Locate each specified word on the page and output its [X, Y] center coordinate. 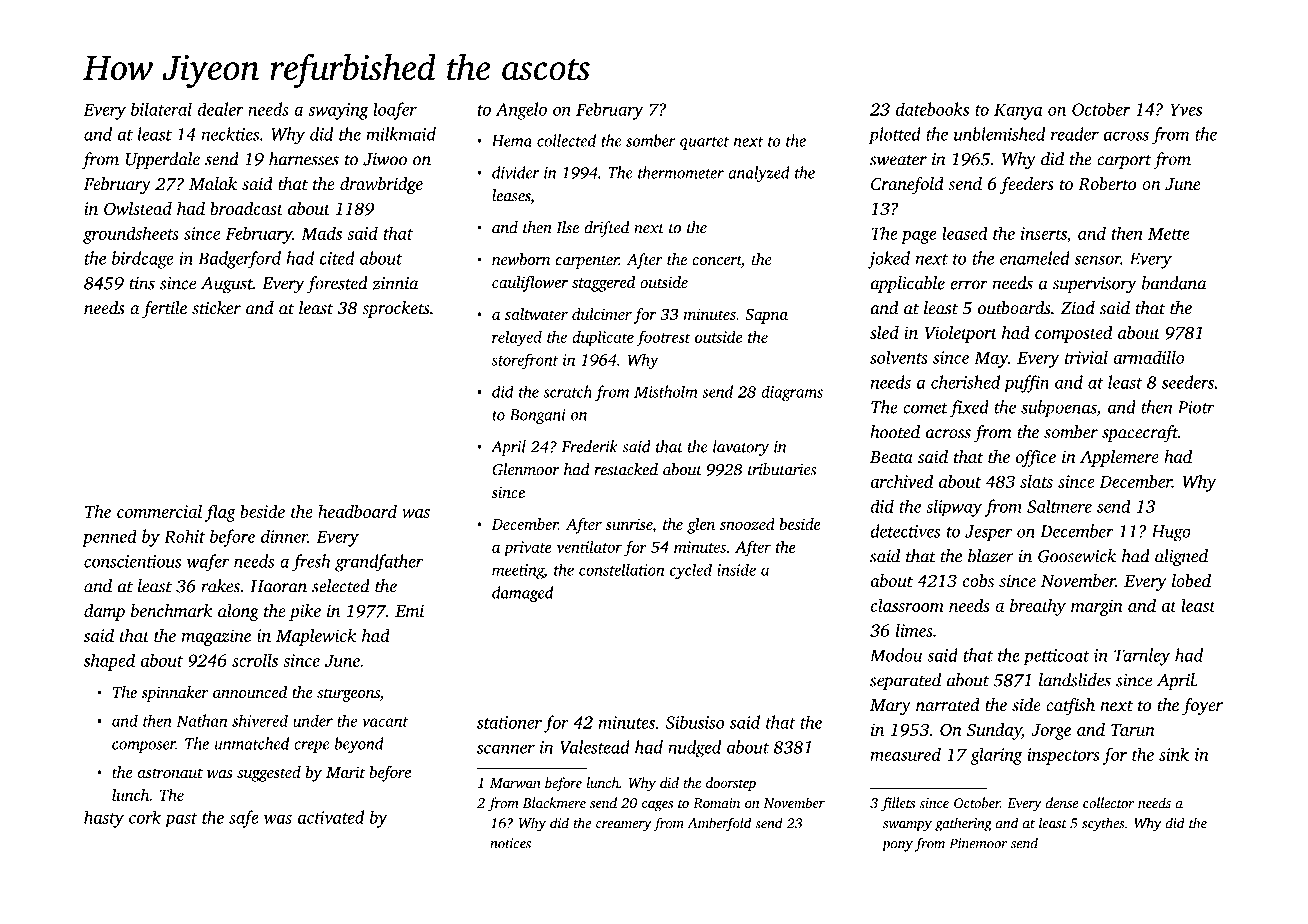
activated [331, 817]
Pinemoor [978, 843]
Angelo [521, 111]
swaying [338, 111]
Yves [1186, 109]
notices [510, 843]
